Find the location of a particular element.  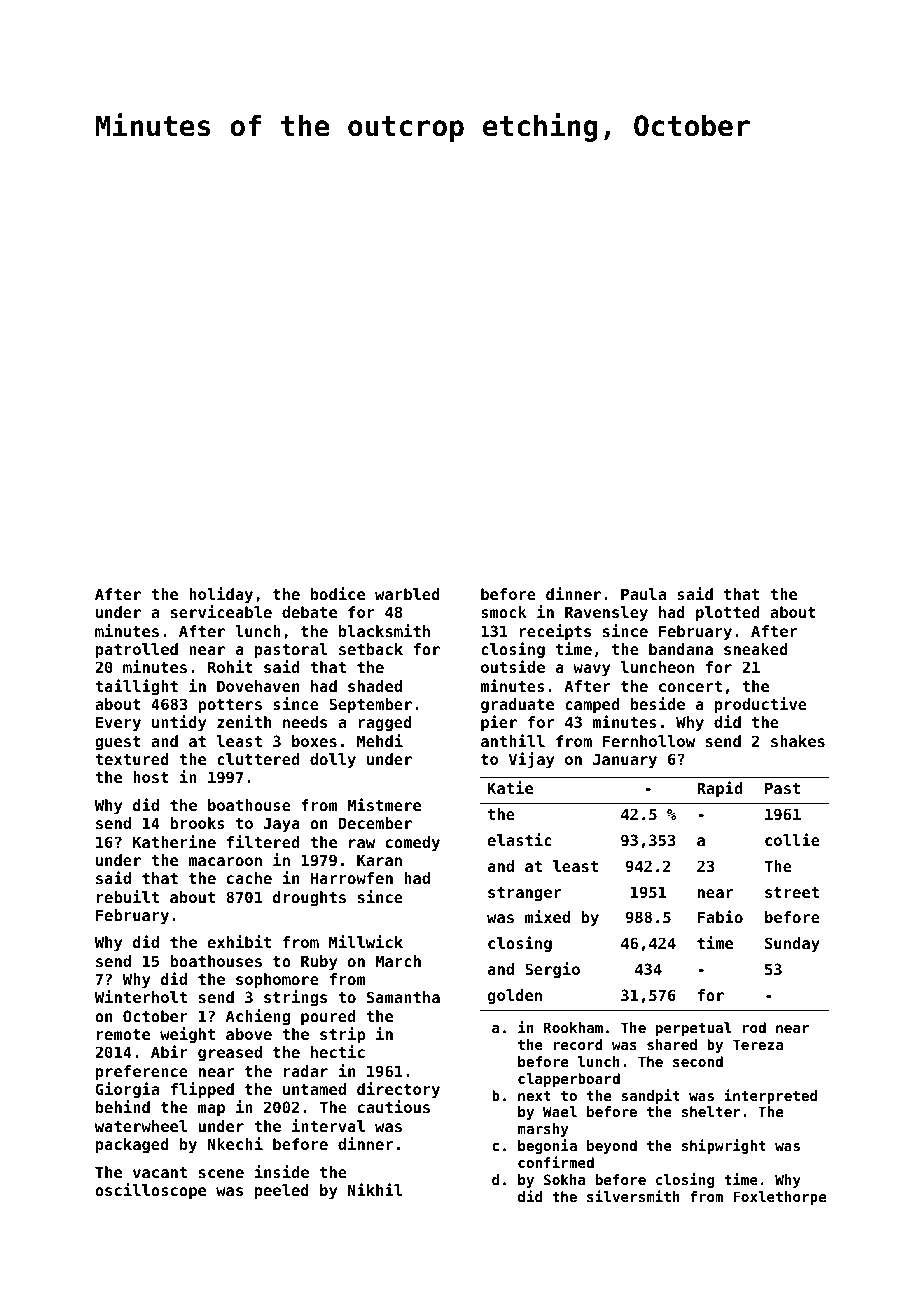

bodice is located at coordinates (338, 593).
